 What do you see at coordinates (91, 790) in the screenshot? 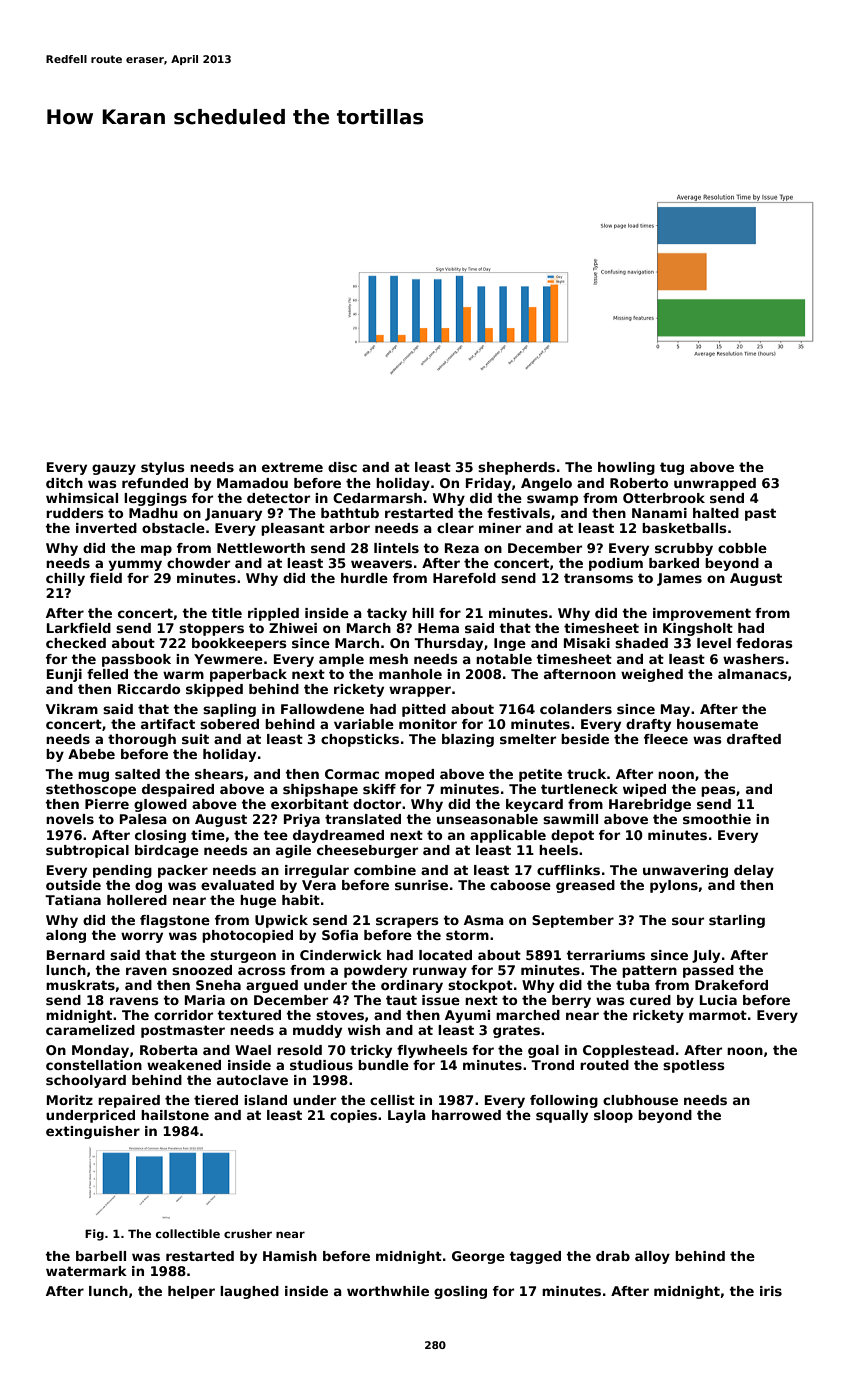
I see `stethoscope` at bounding box center [91, 790].
